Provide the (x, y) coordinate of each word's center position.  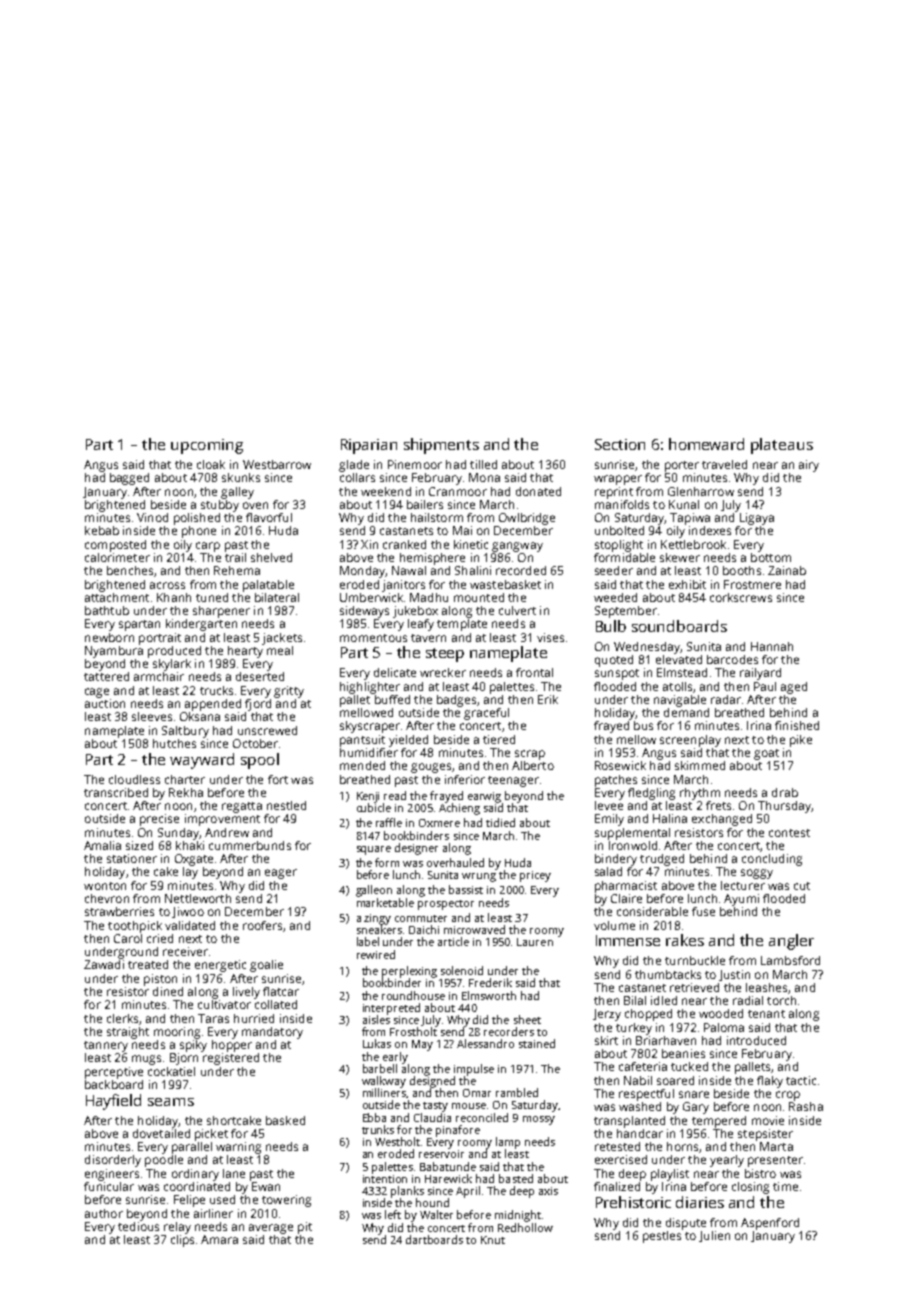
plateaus (782, 446)
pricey (535, 876)
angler (791, 942)
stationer (132, 858)
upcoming (207, 446)
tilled (483, 464)
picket (211, 1135)
